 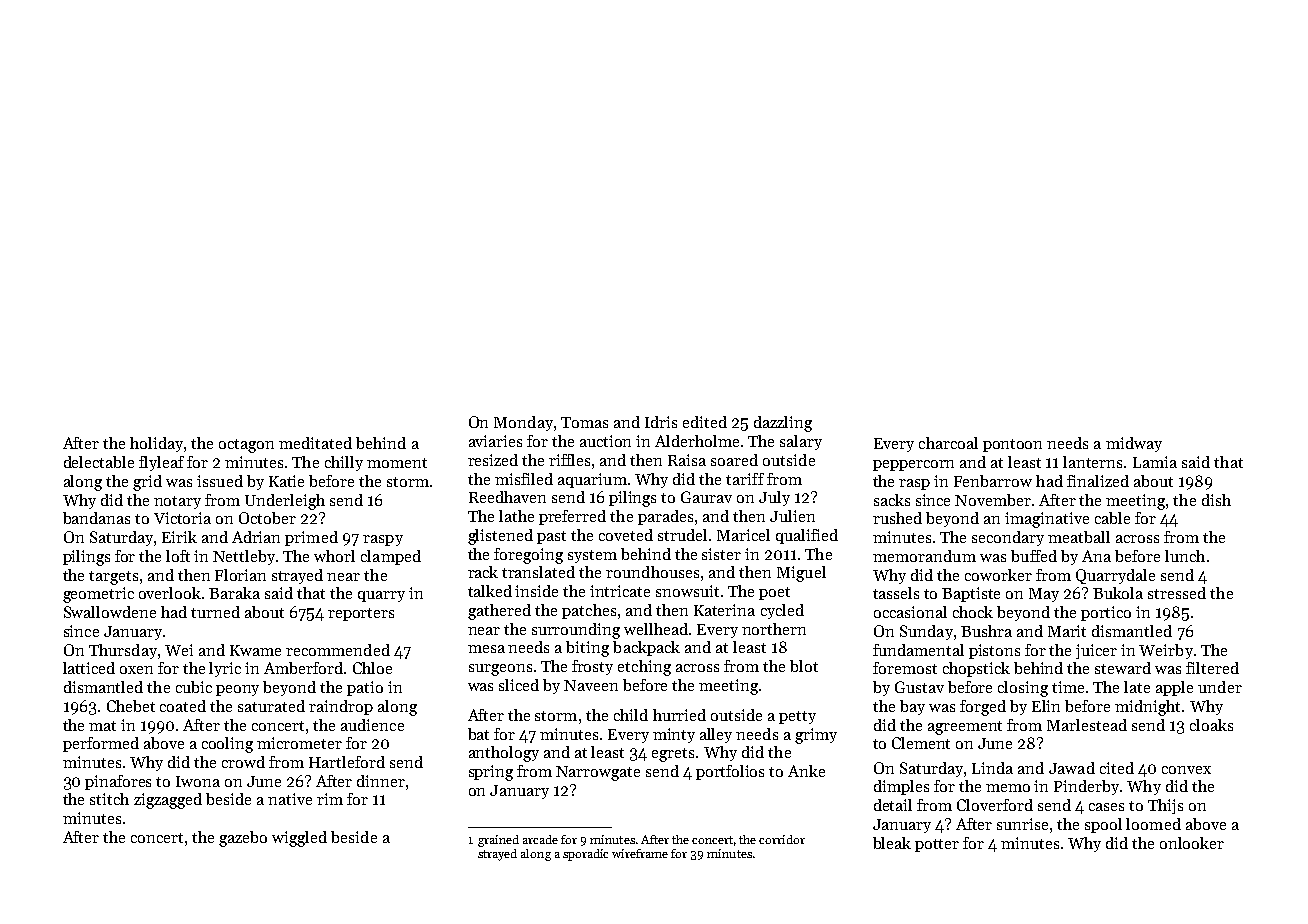 What do you see at coordinates (774, 498) in the screenshot?
I see `July` at bounding box center [774, 498].
